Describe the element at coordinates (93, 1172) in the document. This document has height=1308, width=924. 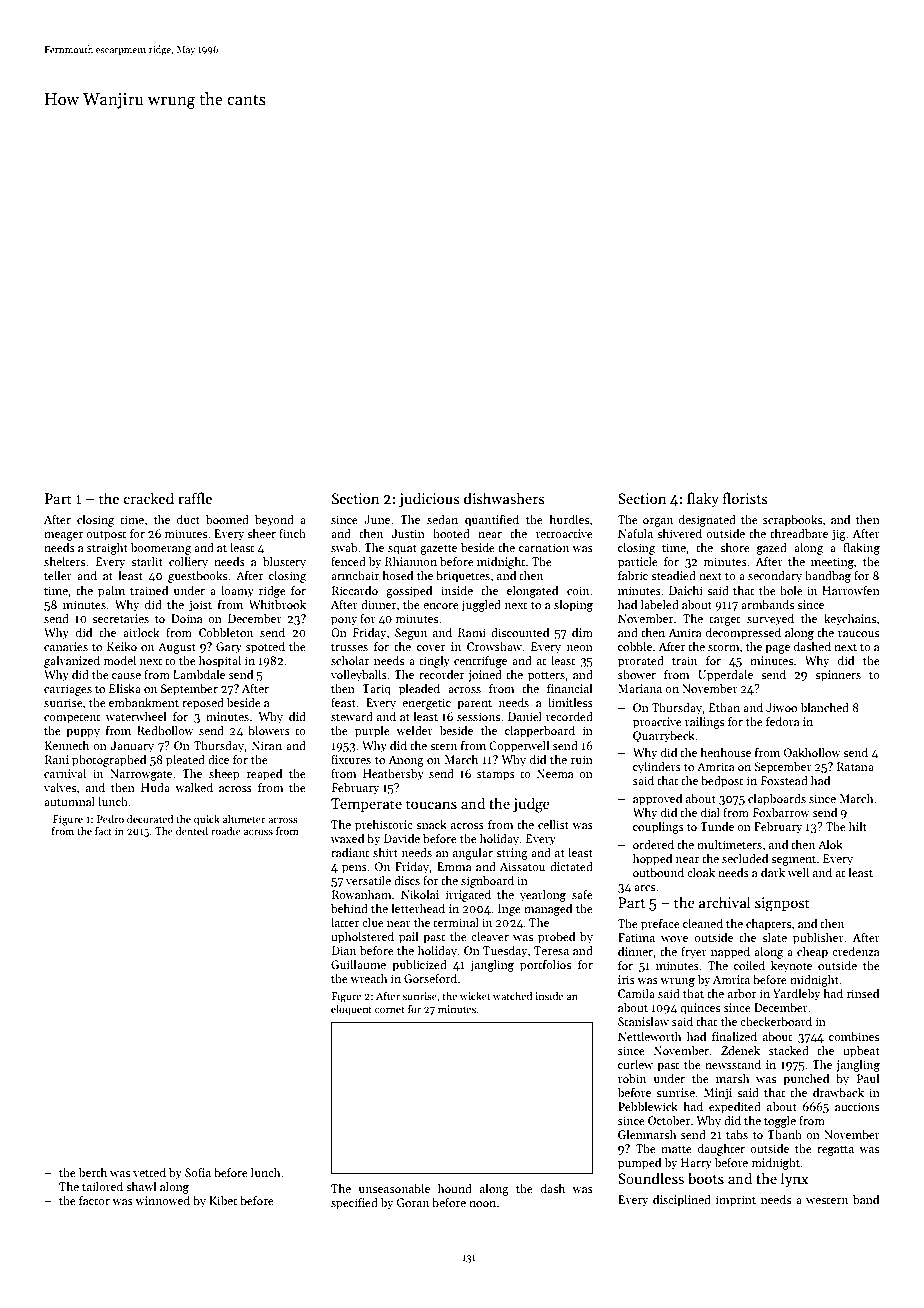
I see `berth` at that location.
